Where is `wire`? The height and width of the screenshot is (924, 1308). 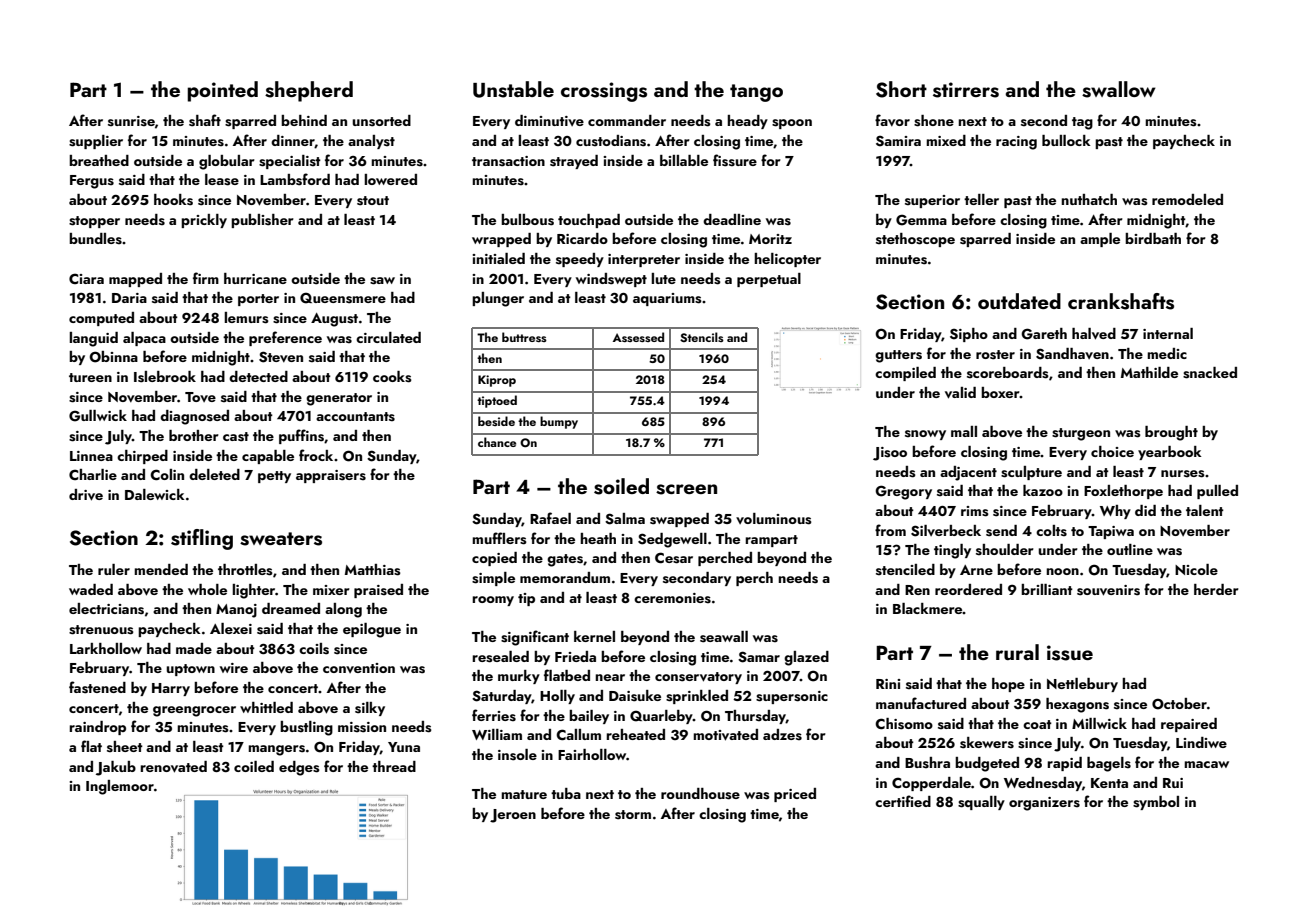
wire is located at coordinates (234, 668).
